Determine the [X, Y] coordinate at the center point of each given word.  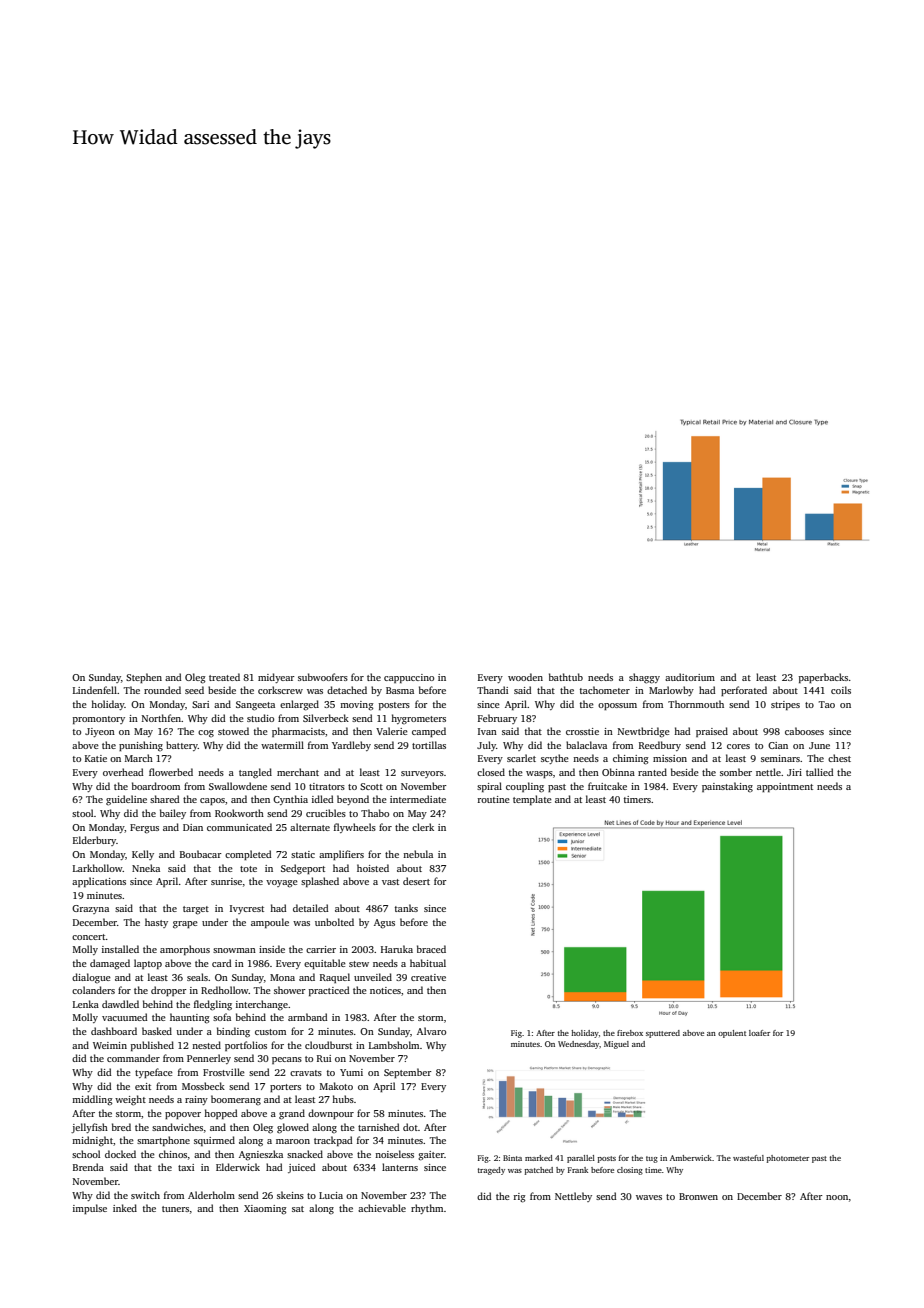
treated [224, 677]
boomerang [236, 1100]
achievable [382, 1208]
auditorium [690, 677]
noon [837, 1197]
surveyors [422, 774]
